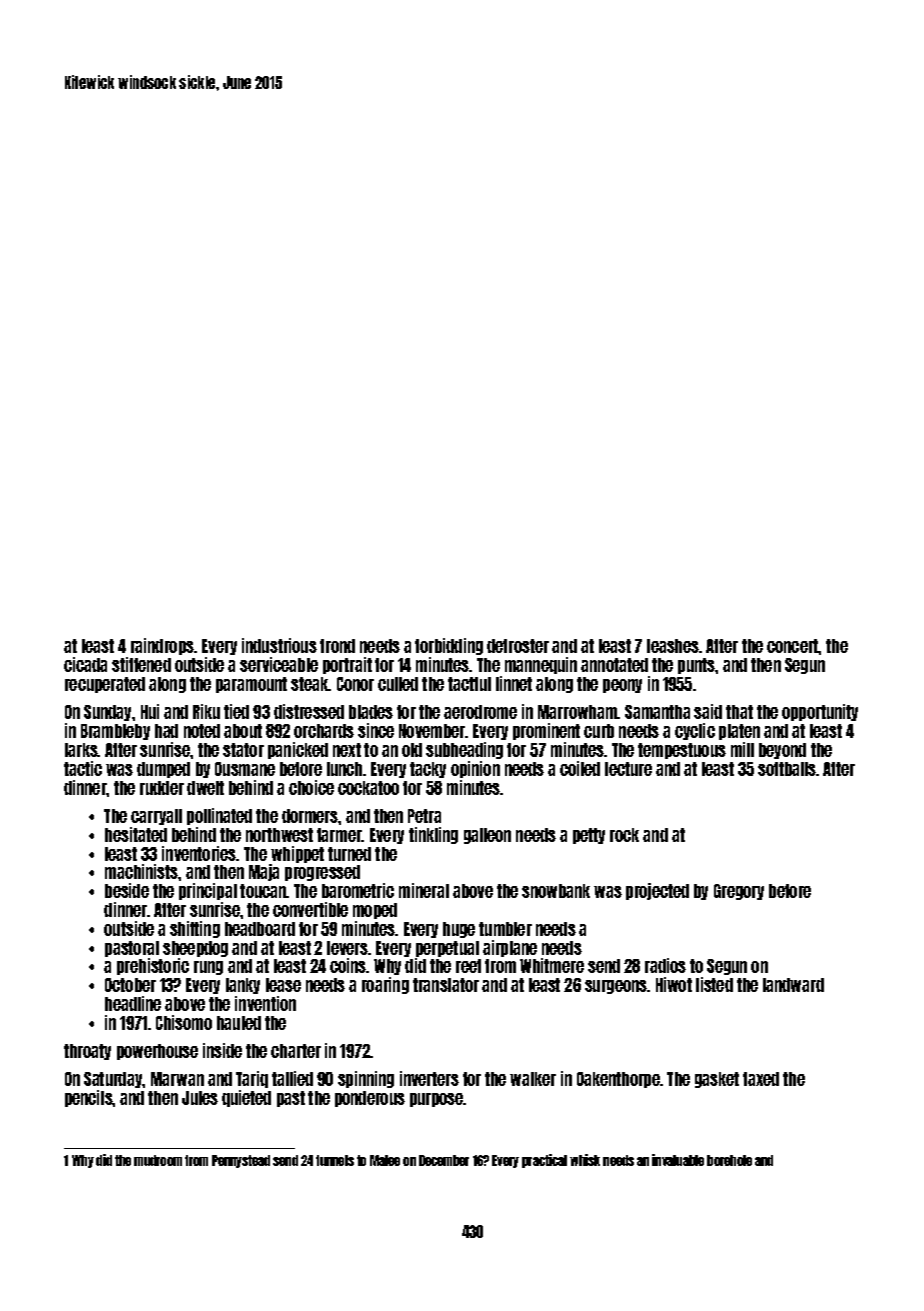 This screenshot has height=1311, width=924. What do you see at coordinates (437, 1100) in the screenshot?
I see `purpose` at bounding box center [437, 1100].
